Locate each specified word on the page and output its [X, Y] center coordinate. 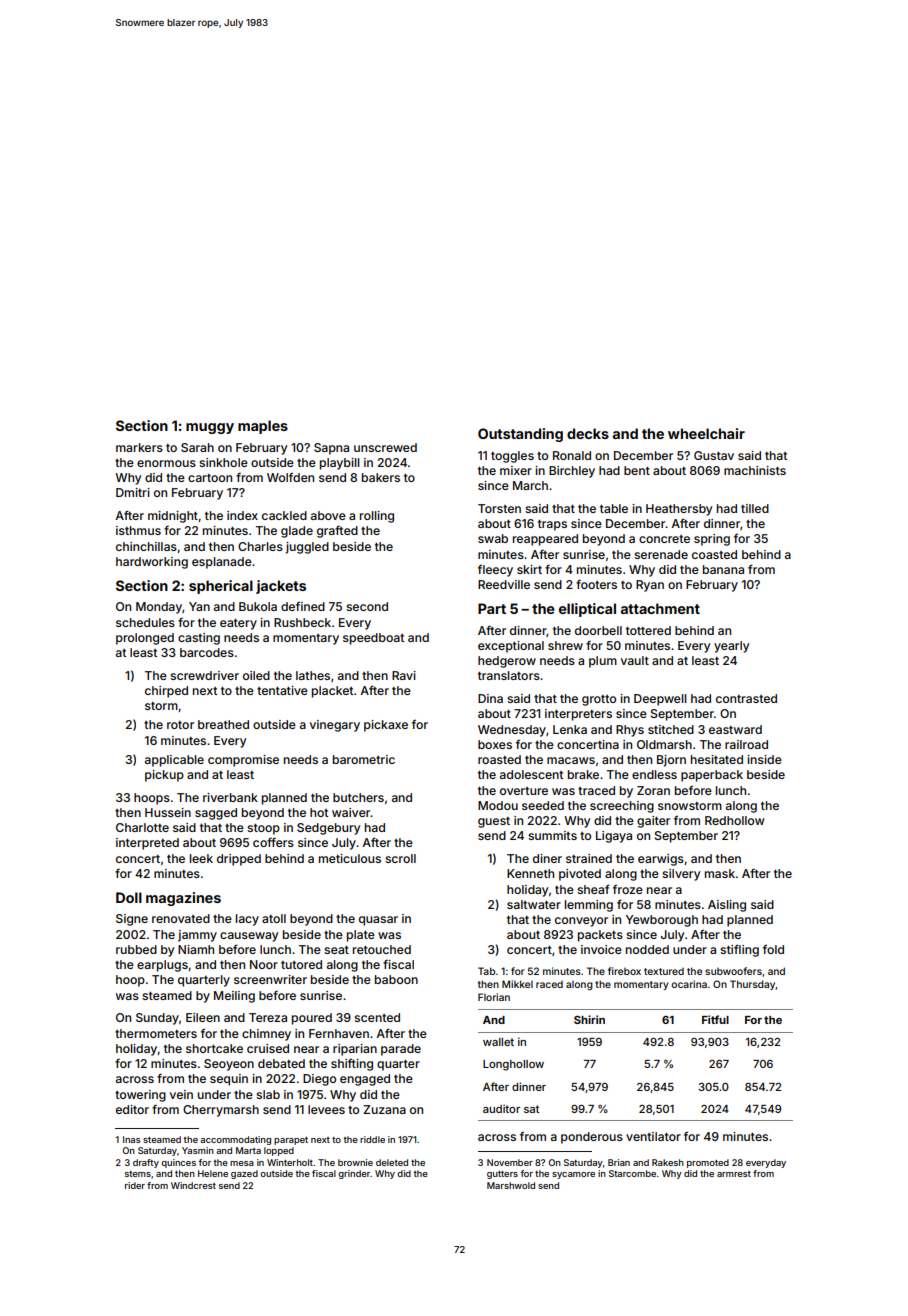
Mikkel [517, 984]
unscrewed [385, 447]
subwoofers [733, 971]
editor [132, 1109]
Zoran [653, 790]
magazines [183, 899]
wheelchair [706, 433]
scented [377, 1017]
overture [524, 791]
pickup [164, 776]
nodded [647, 949]
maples [263, 427]
